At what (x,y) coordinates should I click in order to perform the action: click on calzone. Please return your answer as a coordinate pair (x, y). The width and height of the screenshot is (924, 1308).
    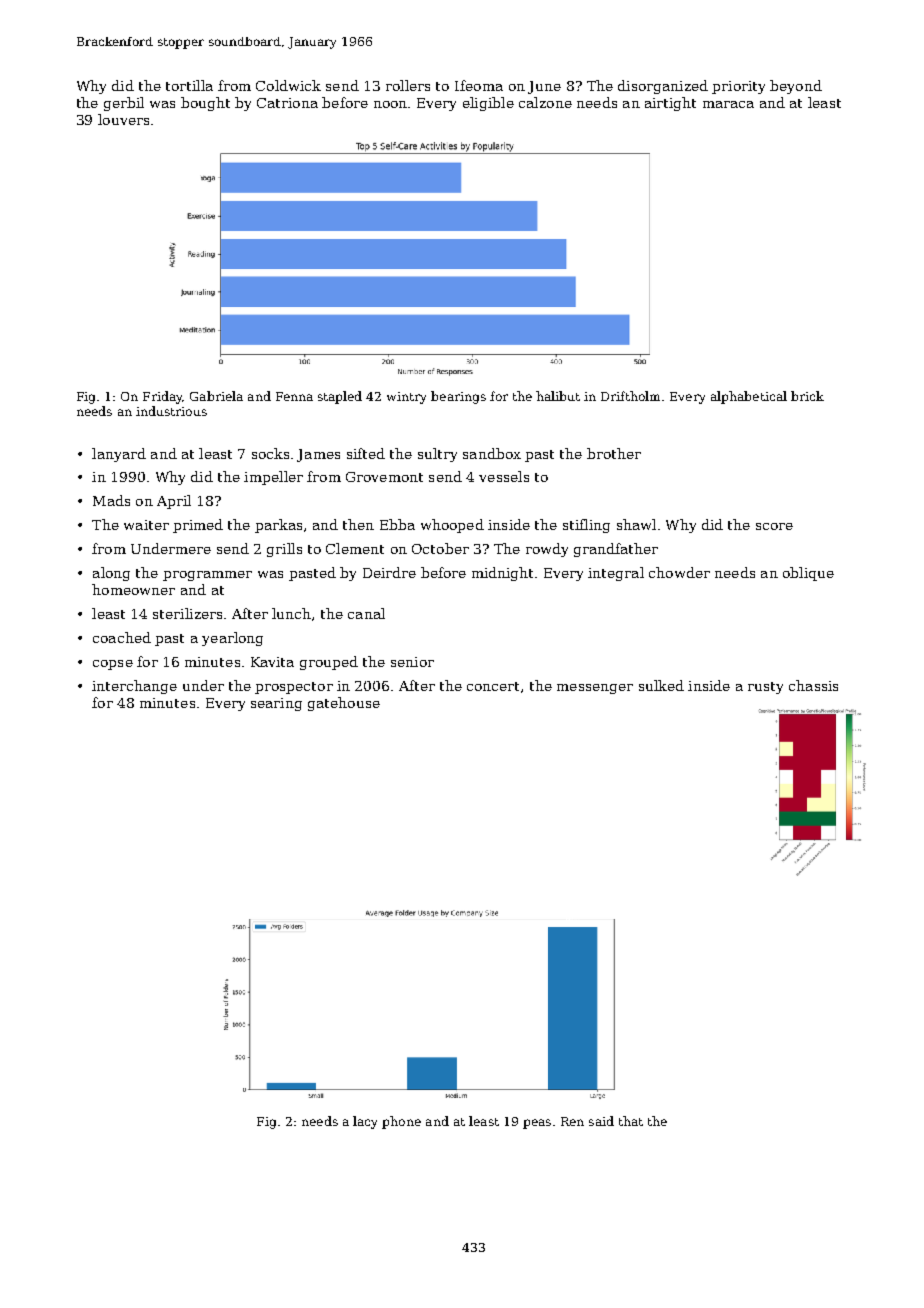
    Looking at the image, I should click on (545, 102).
